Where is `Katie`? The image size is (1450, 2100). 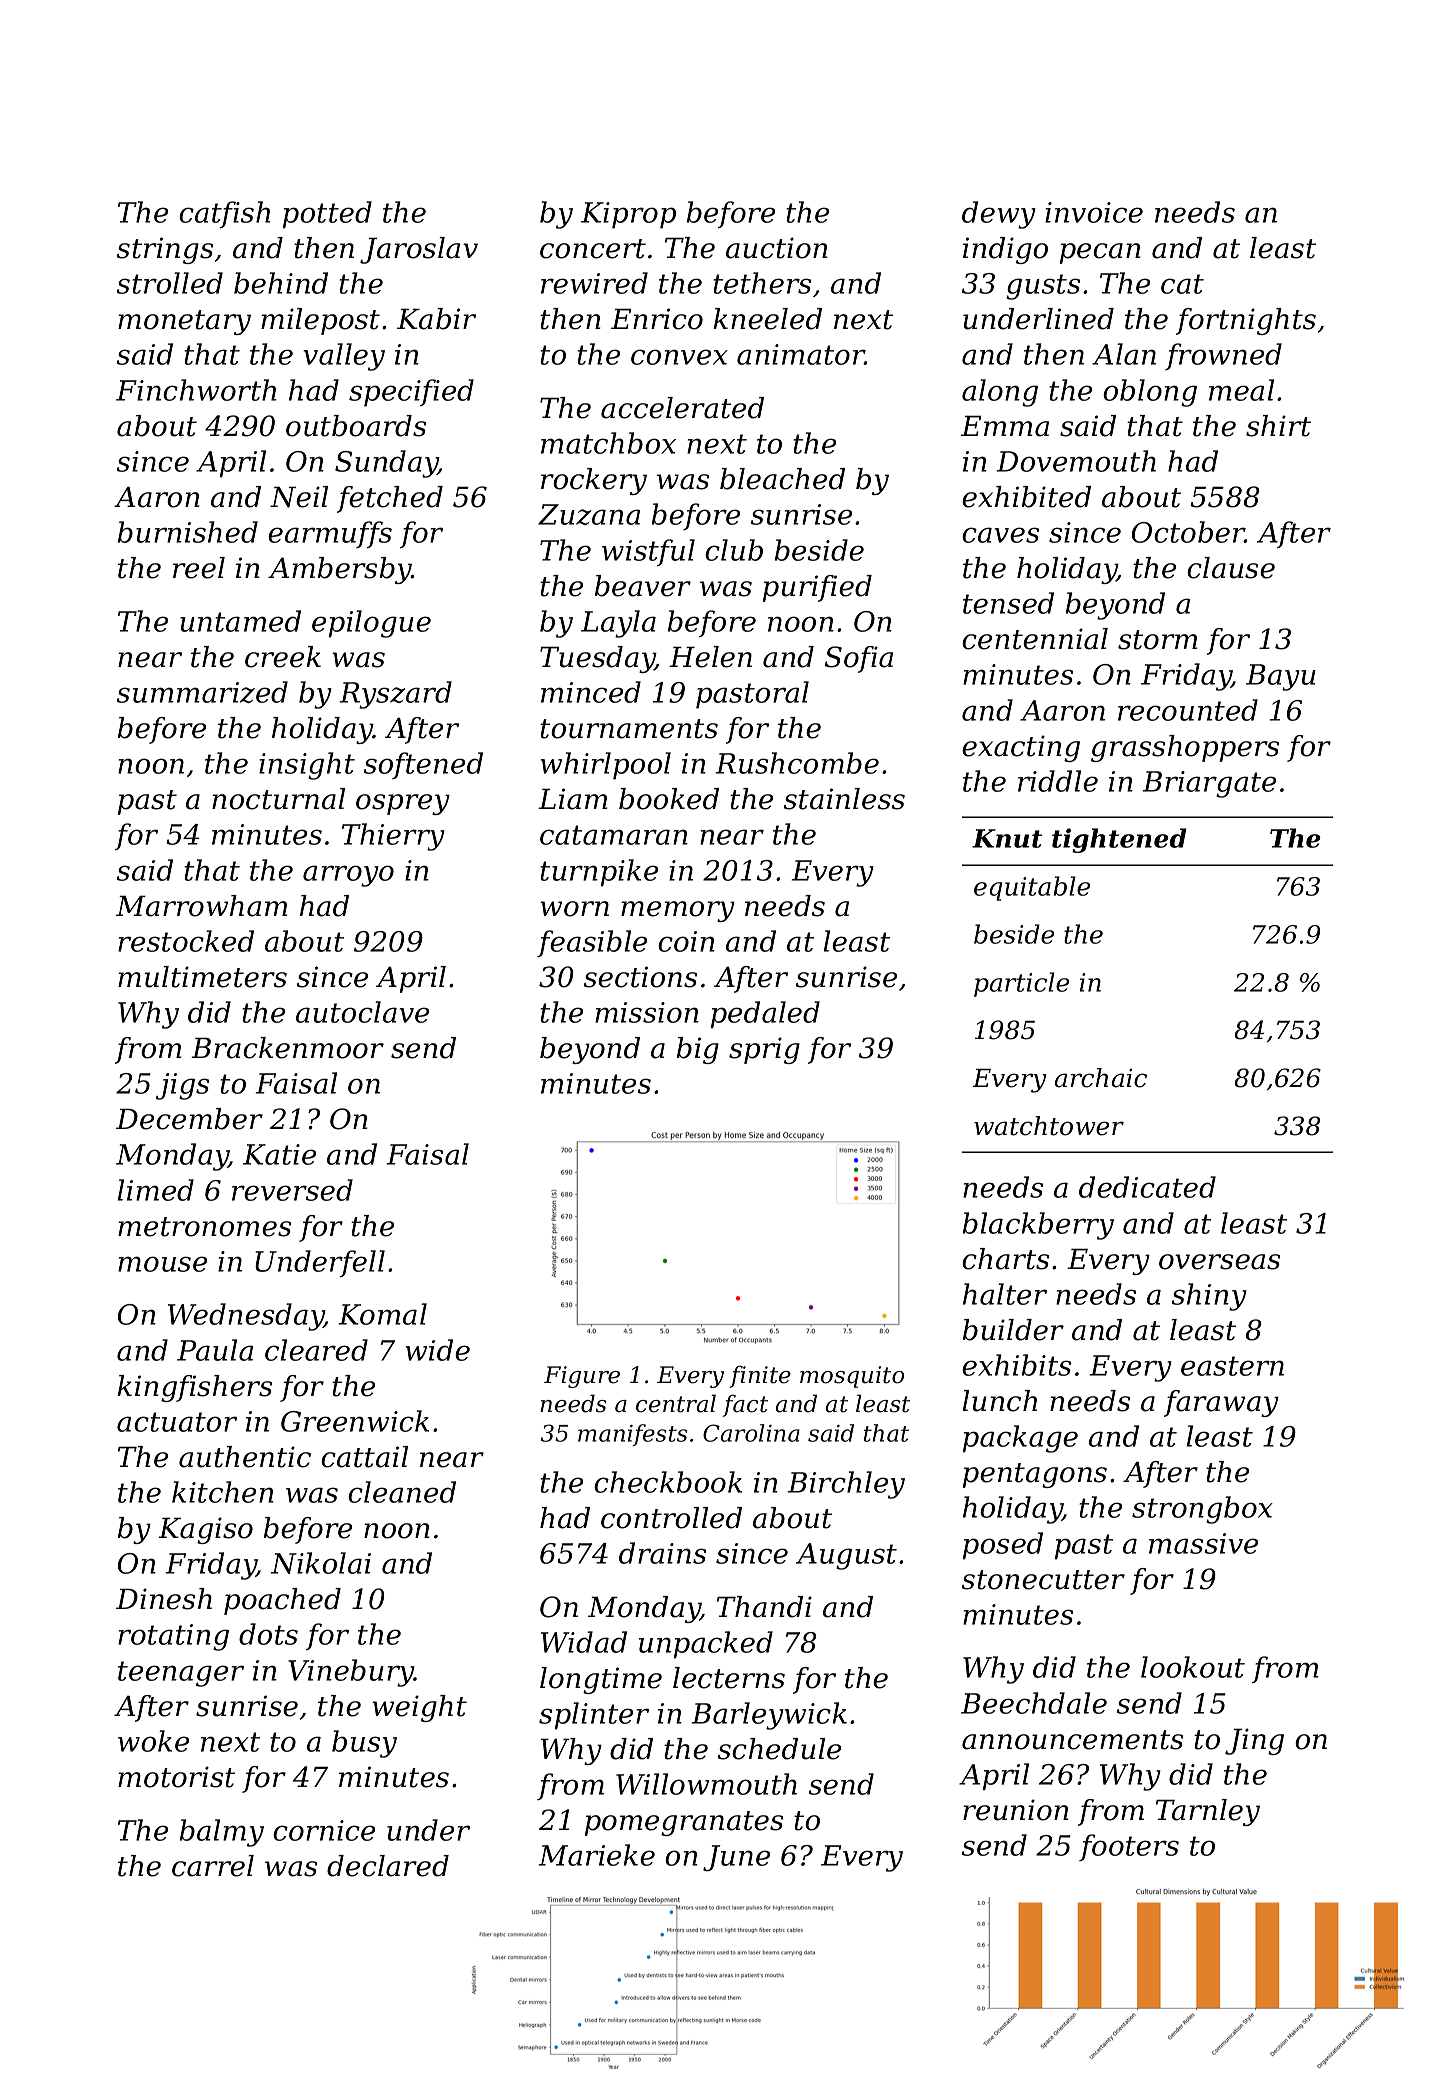 Katie is located at coordinates (279, 1154).
